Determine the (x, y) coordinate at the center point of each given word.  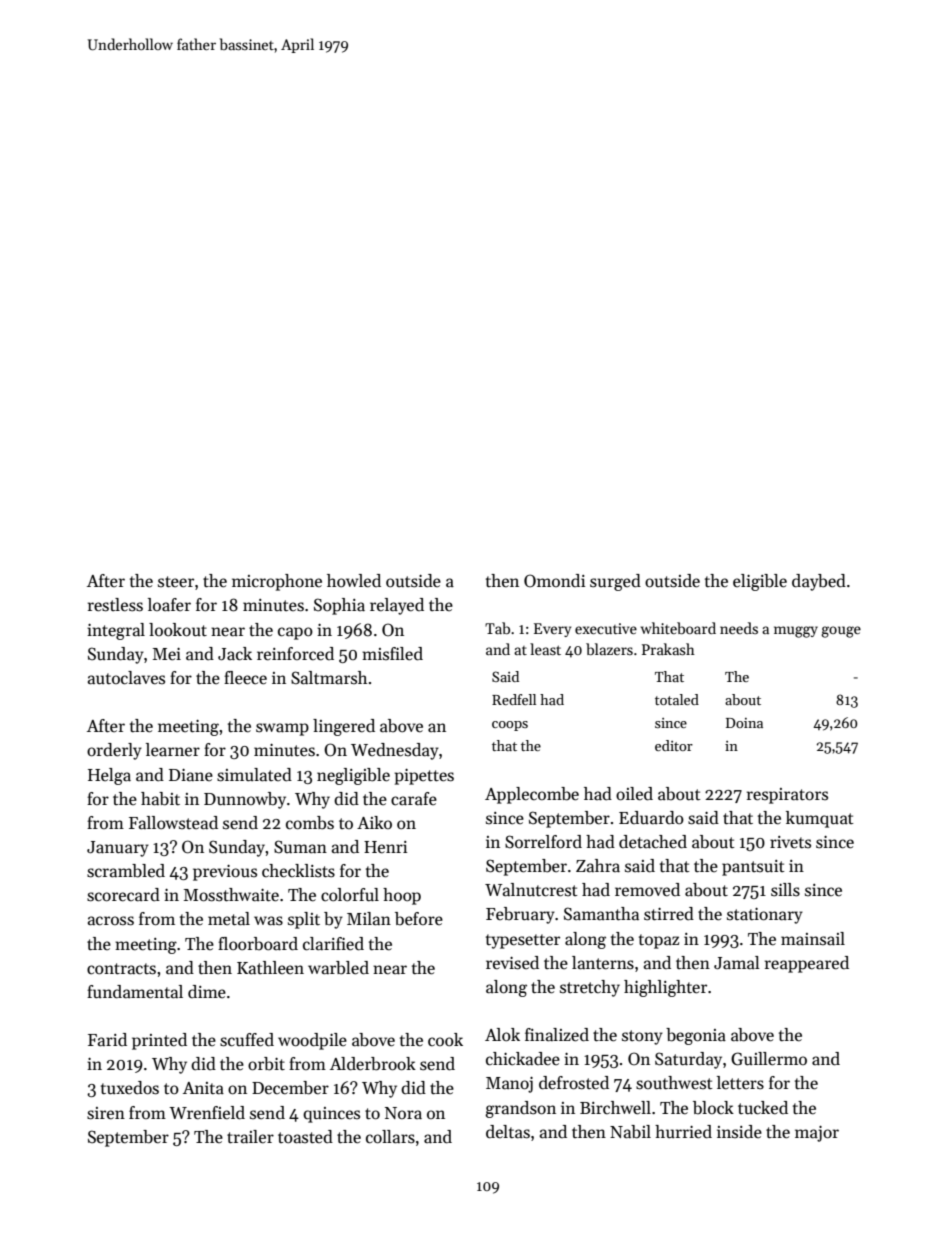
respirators (787, 796)
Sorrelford (543, 842)
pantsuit (753, 868)
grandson (520, 1109)
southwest (674, 1083)
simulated (254, 775)
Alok (502, 1034)
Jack (235, 654)
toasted (305, 1137)
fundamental (135, 992)
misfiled (392, 654)
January (118, 849)
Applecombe (532, 795)
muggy (796, 632)
